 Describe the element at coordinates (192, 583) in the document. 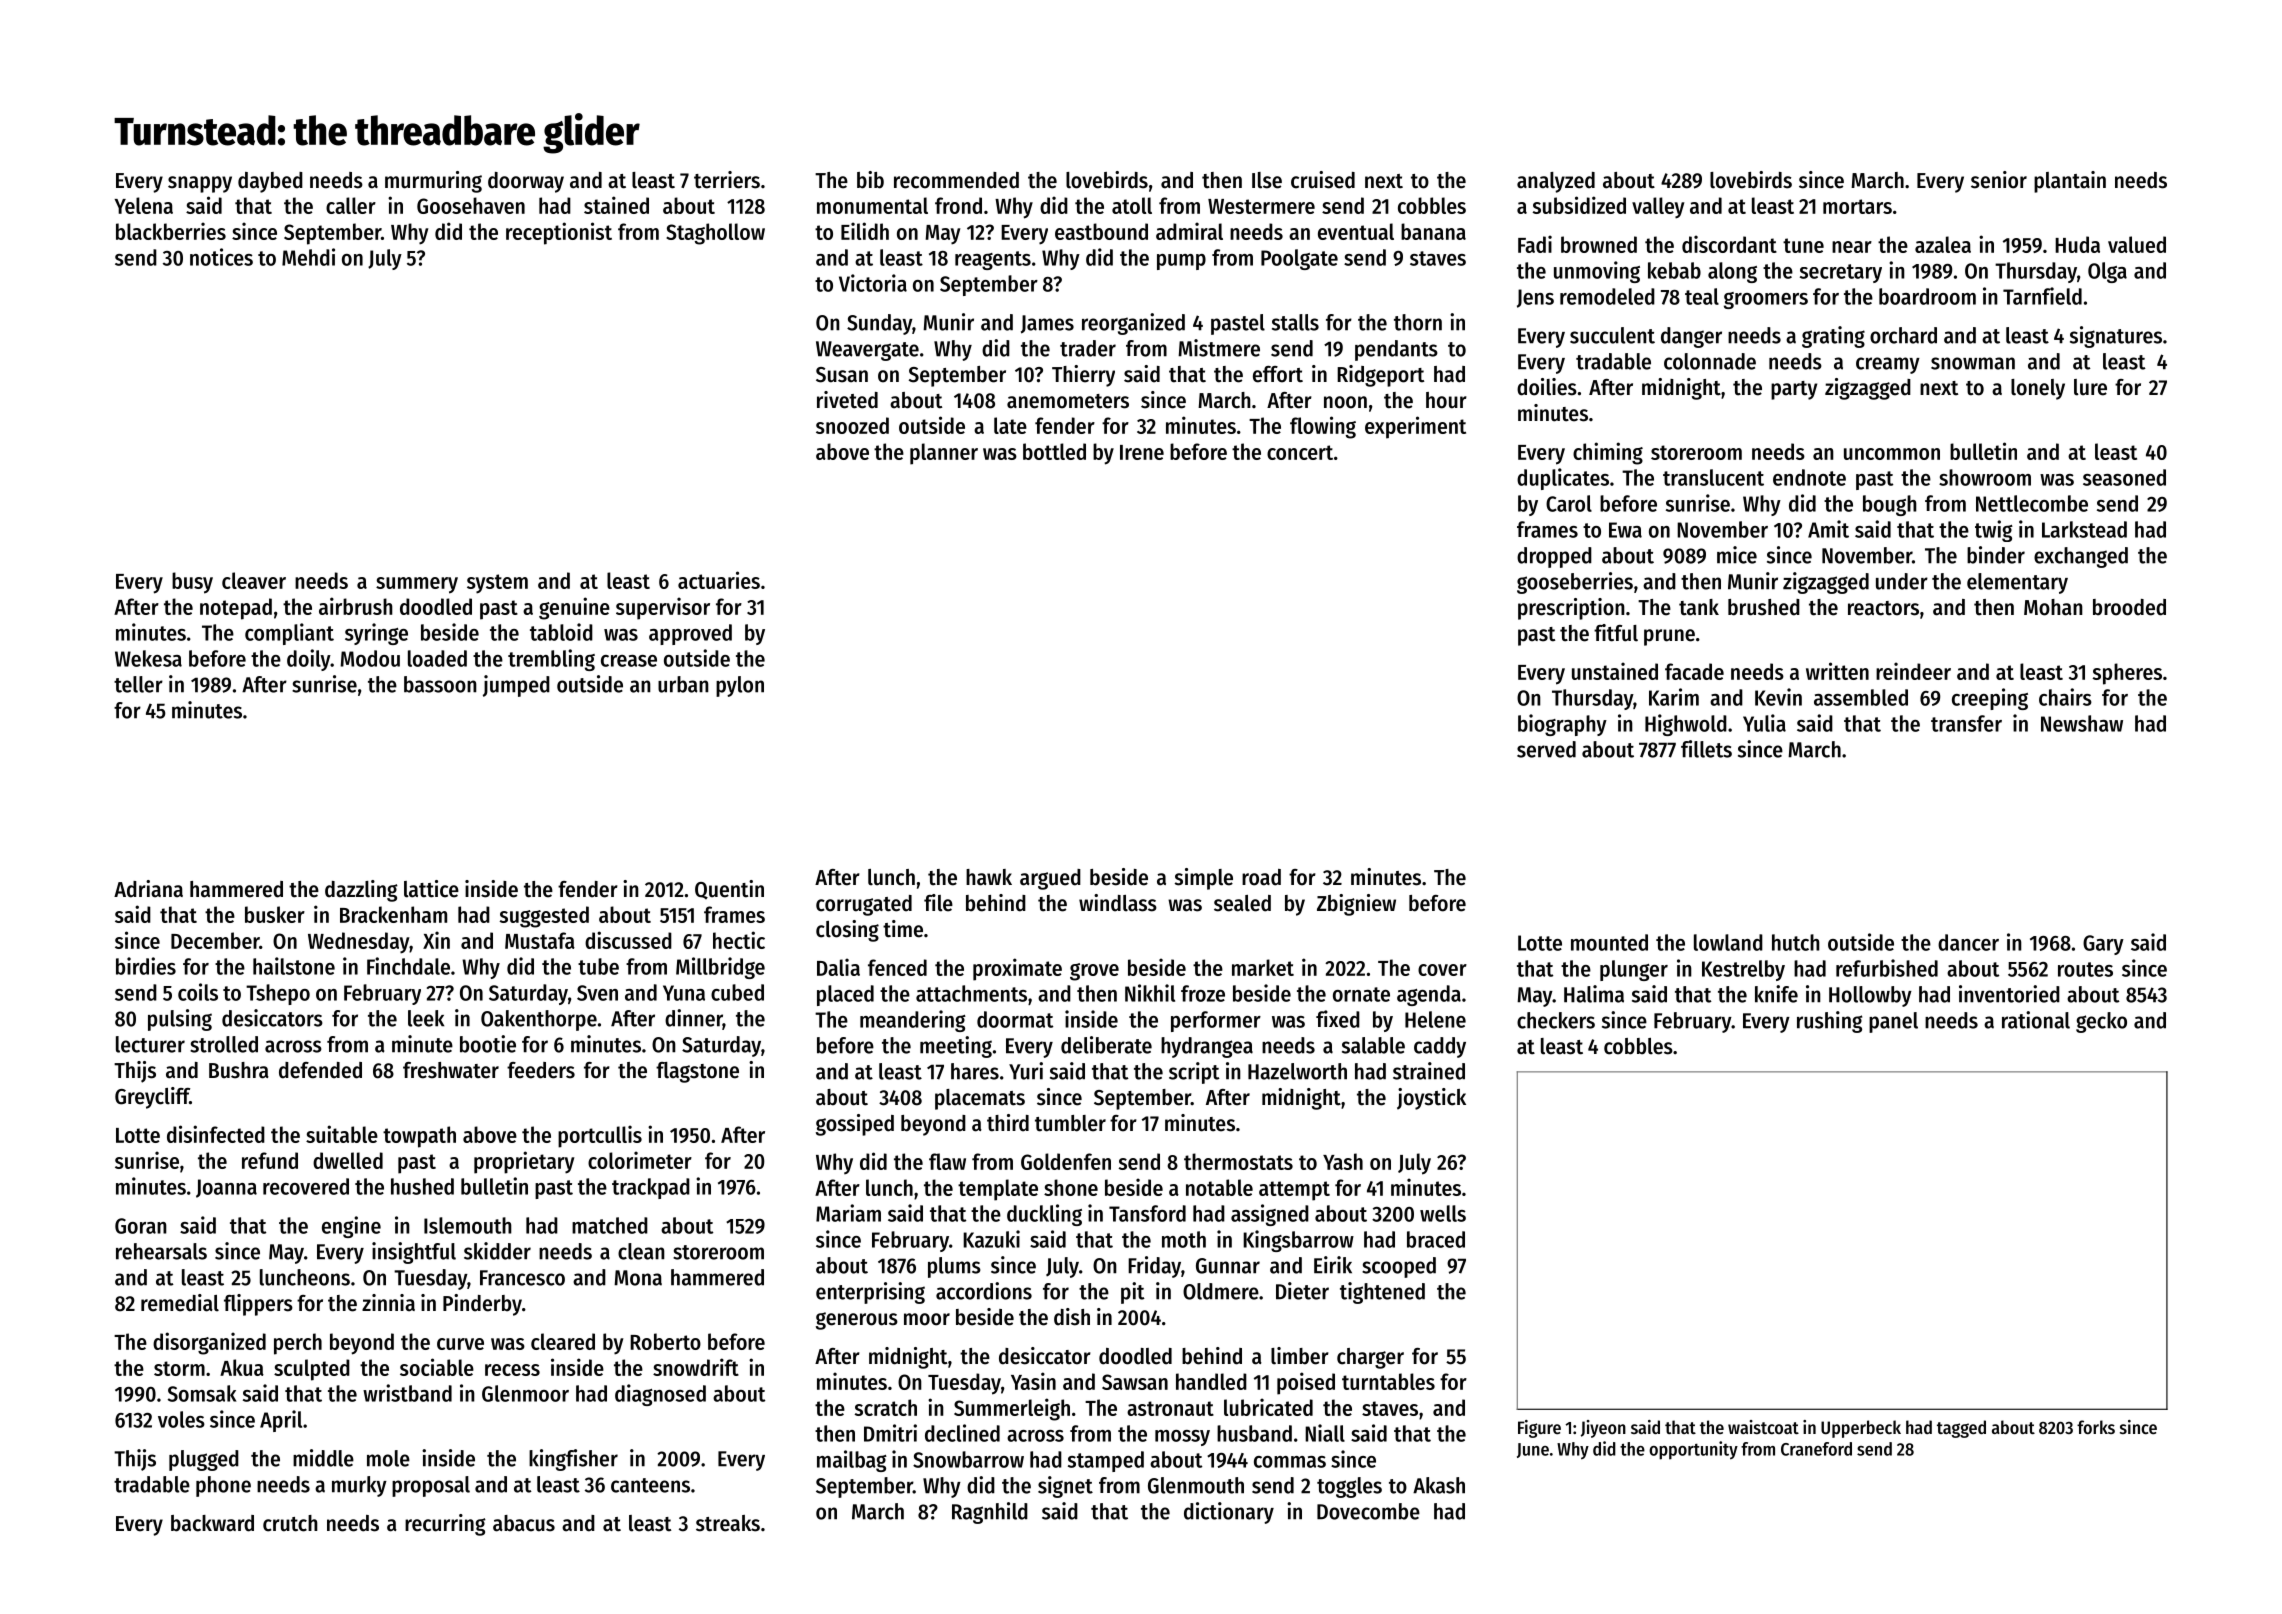

I see `busy` at that location.
